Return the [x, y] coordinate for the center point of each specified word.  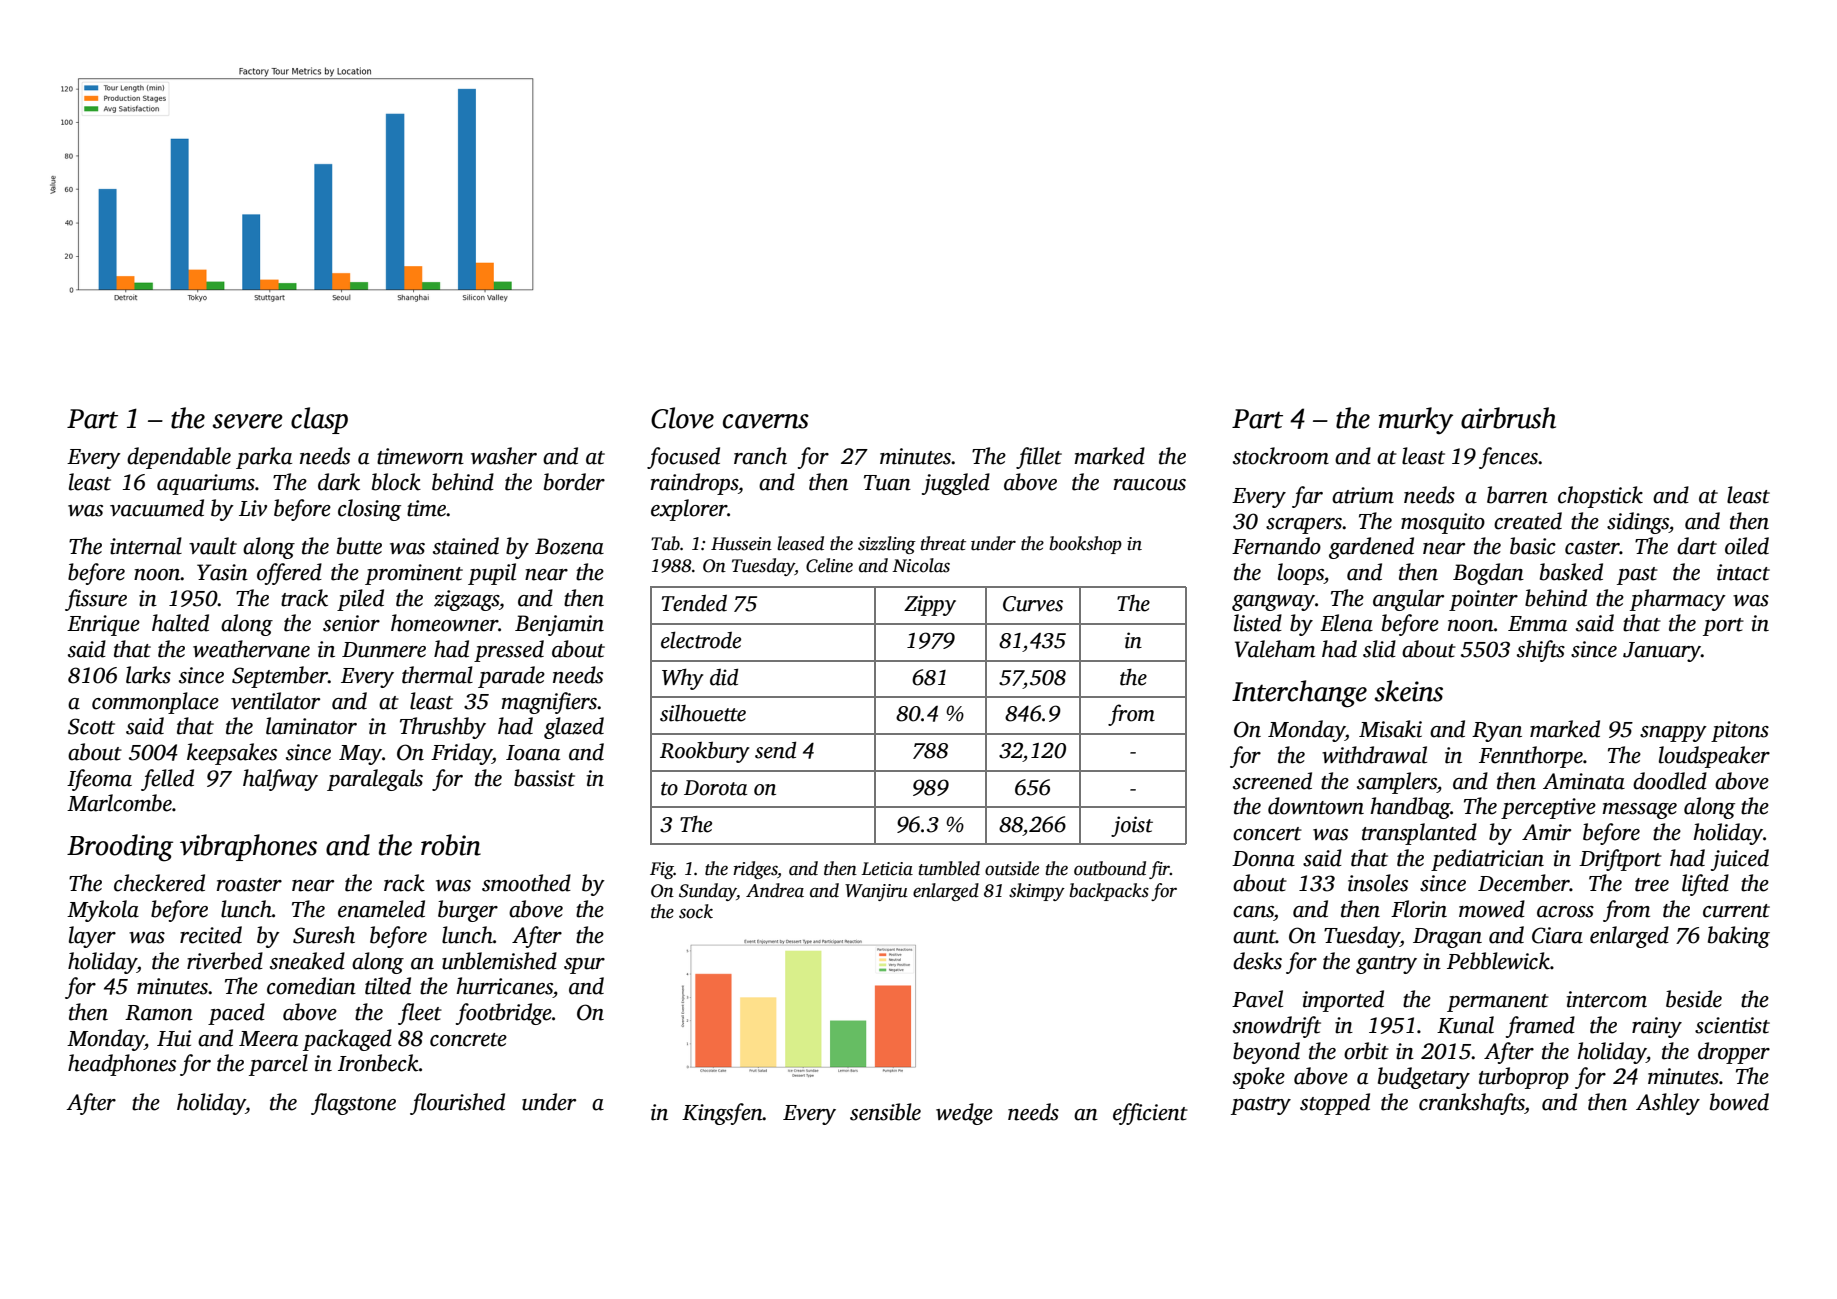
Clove [682, 418]
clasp [319, 420]
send [775, 750]
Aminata [1584, 781]
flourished [457, 1104]
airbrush [1508, 418]
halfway [280, 780]
